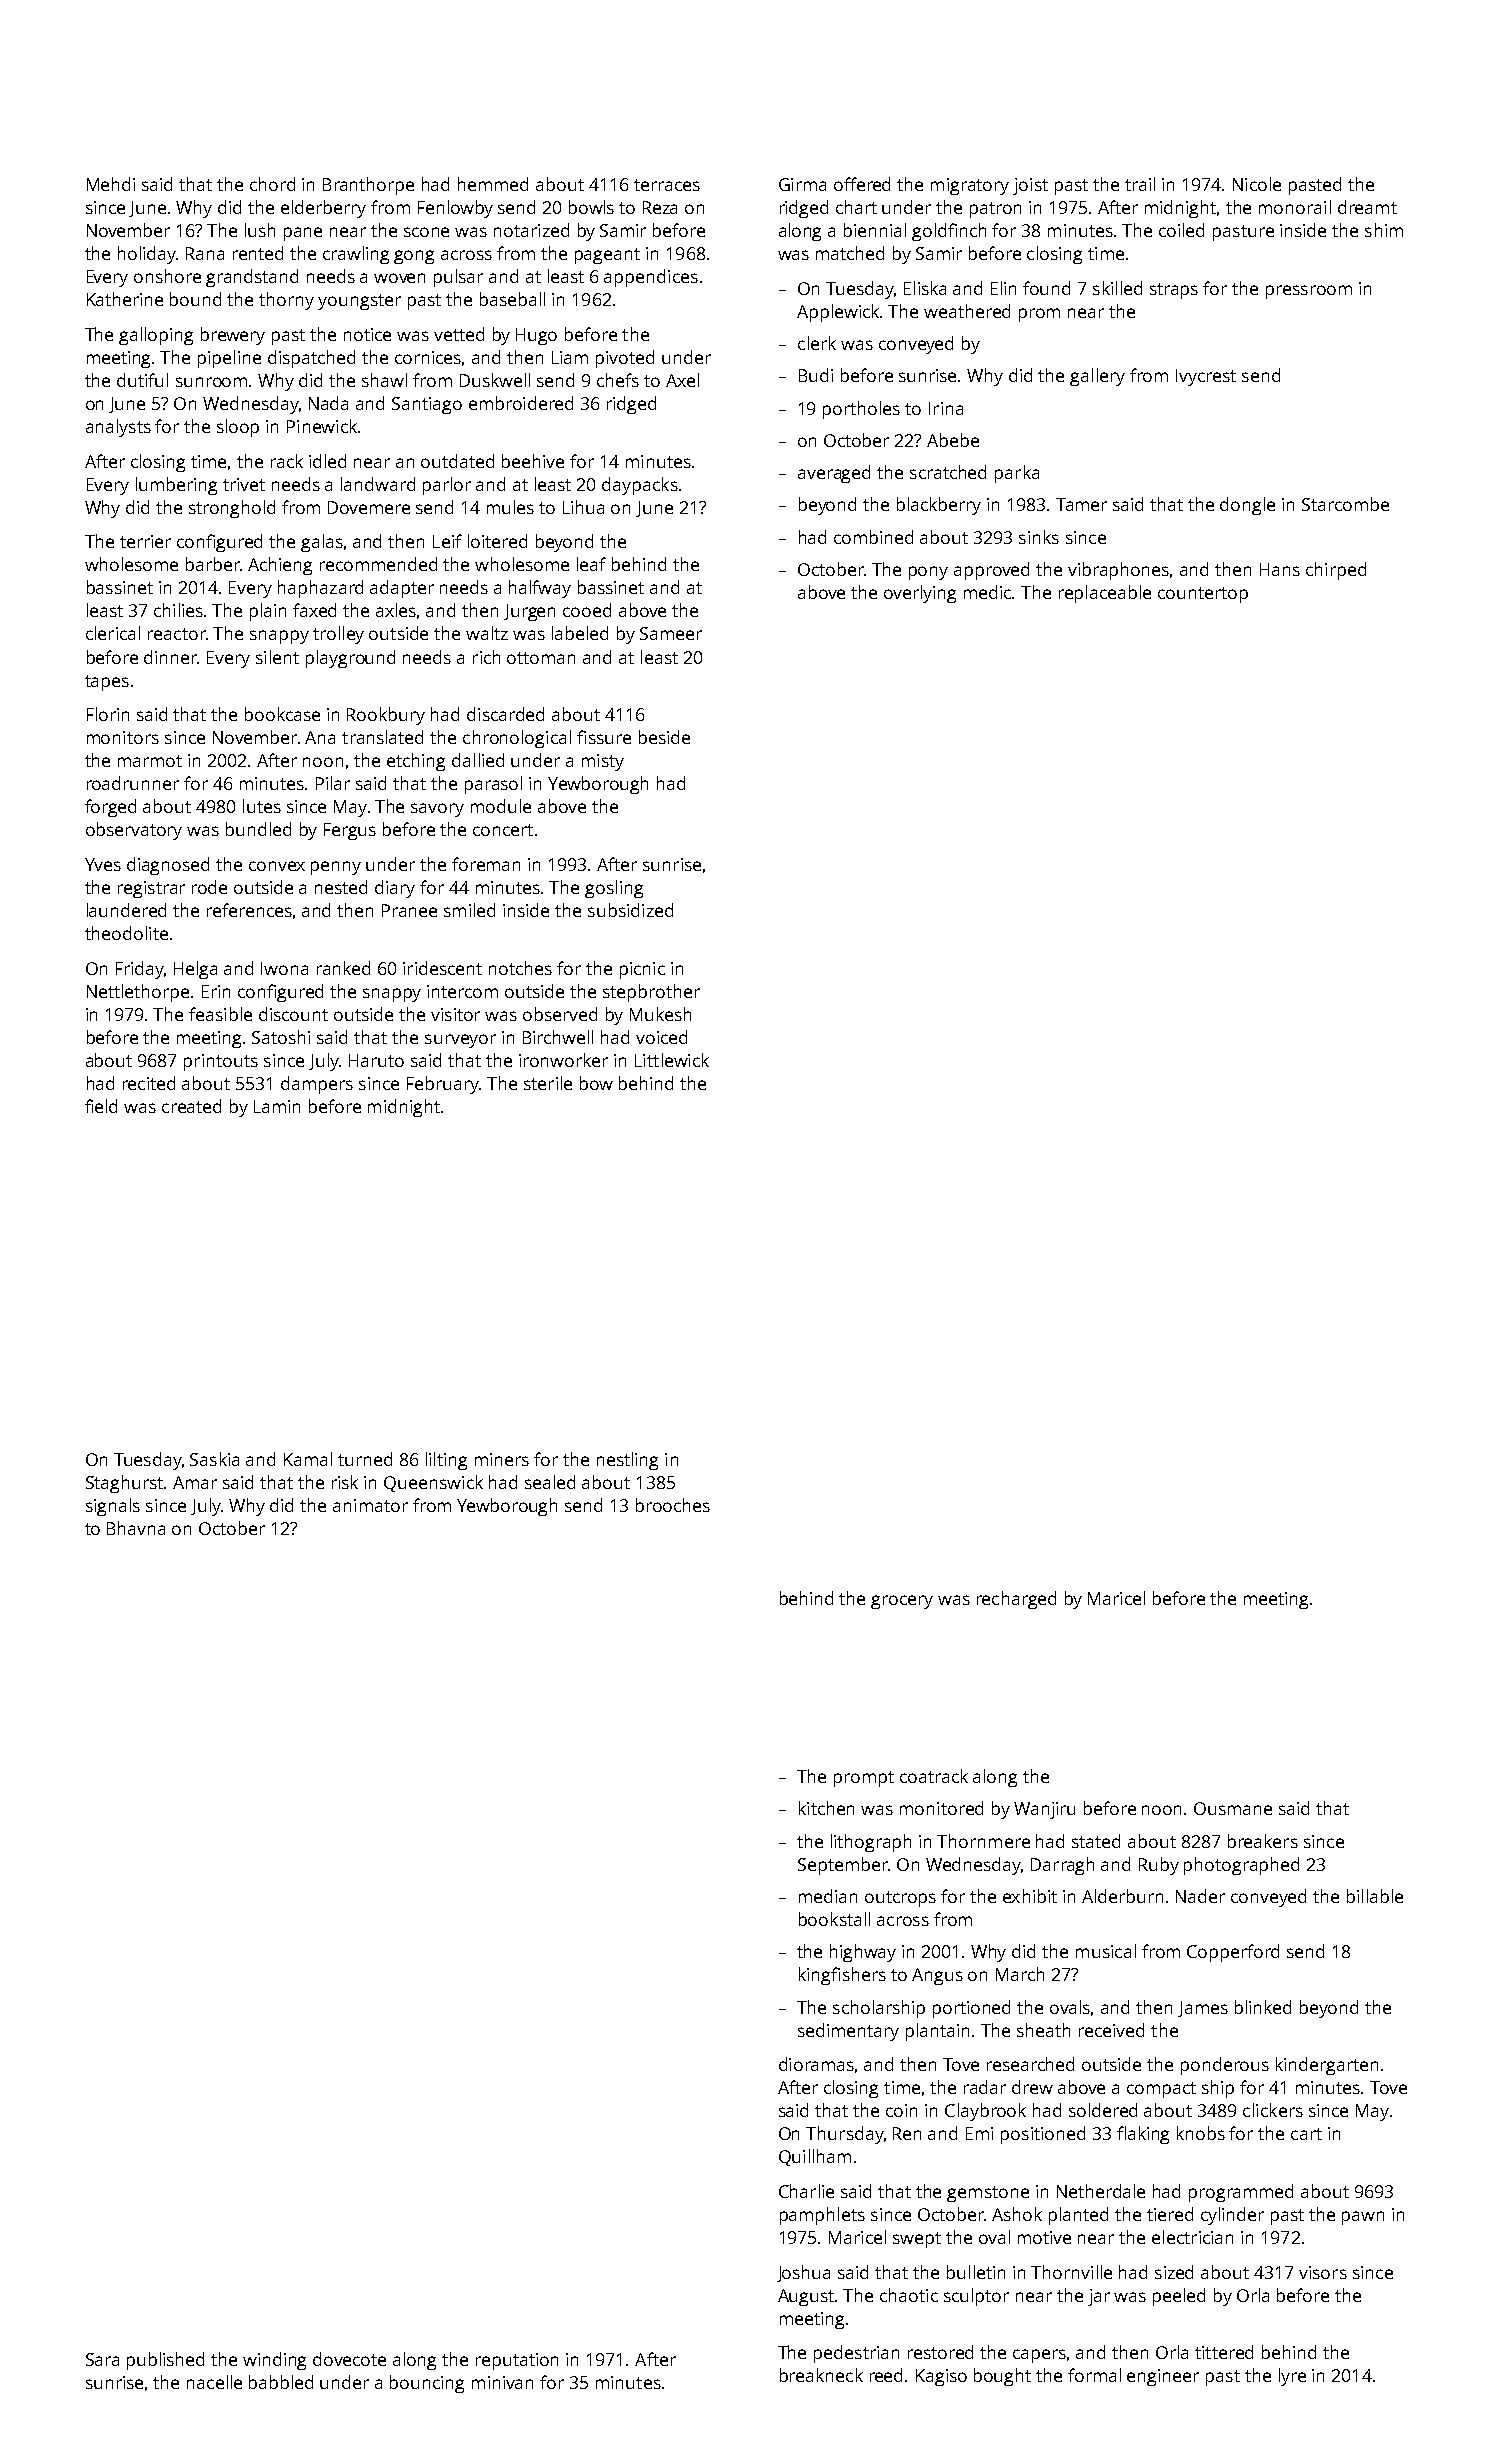  What do you see at coordinates (834, 474) in the page?
I see `averaged` at bounding box center [834, 474].
